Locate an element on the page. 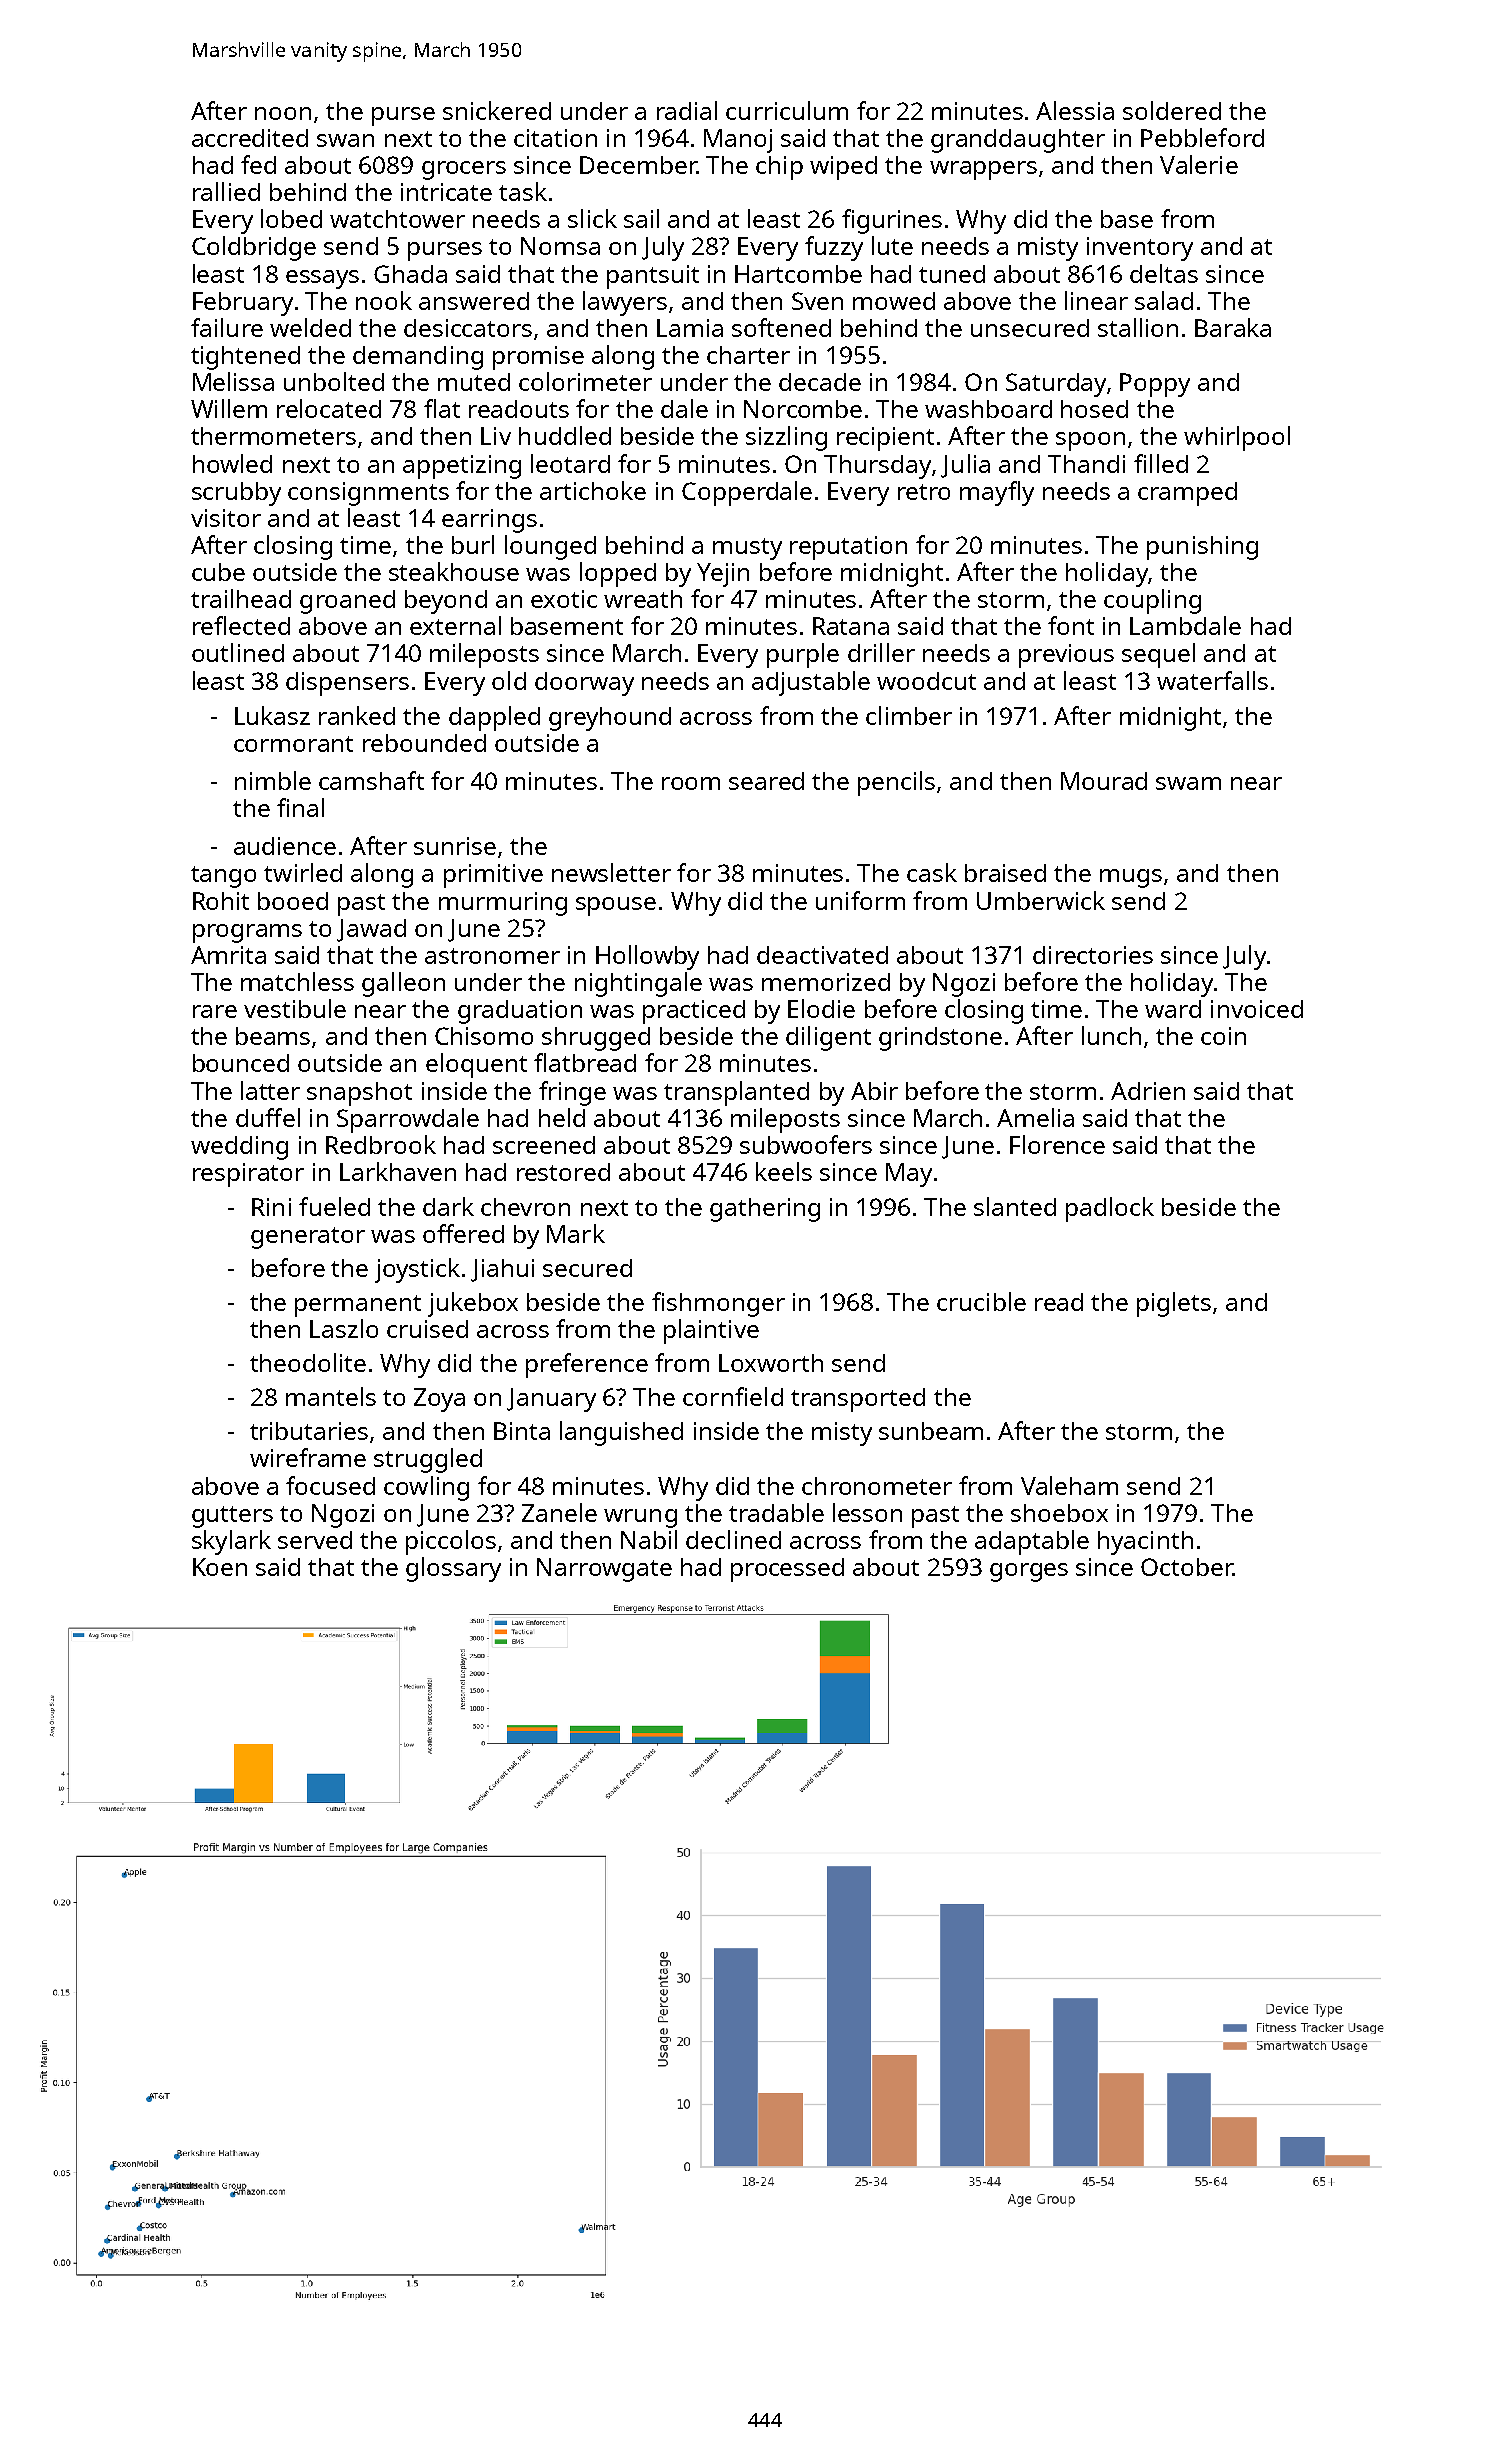 This document has height=2464, width=1496. intricate is located at coordinates (446, 192).
